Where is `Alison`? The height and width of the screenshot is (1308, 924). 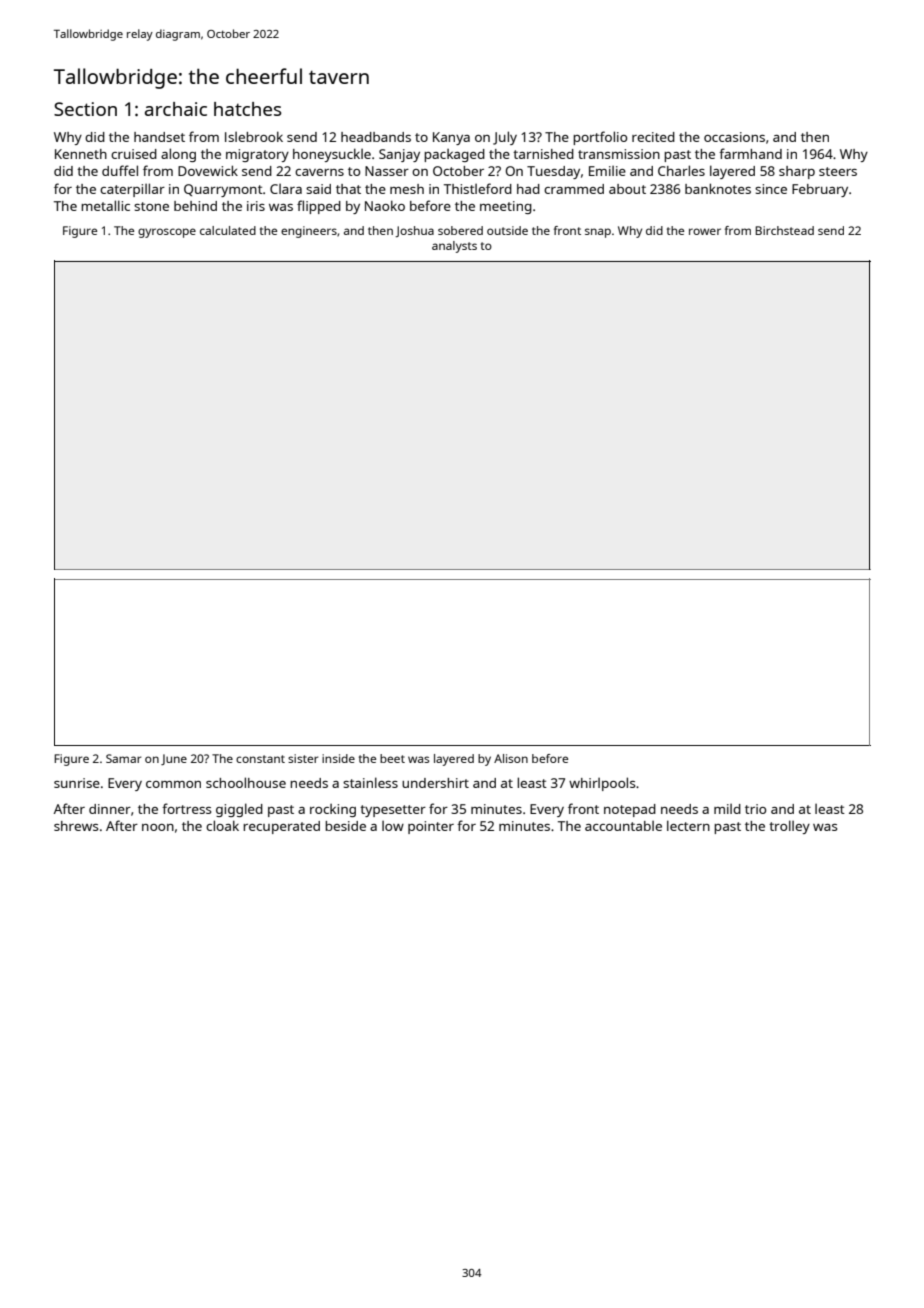
Alison is located at coordinates (511, 758).
